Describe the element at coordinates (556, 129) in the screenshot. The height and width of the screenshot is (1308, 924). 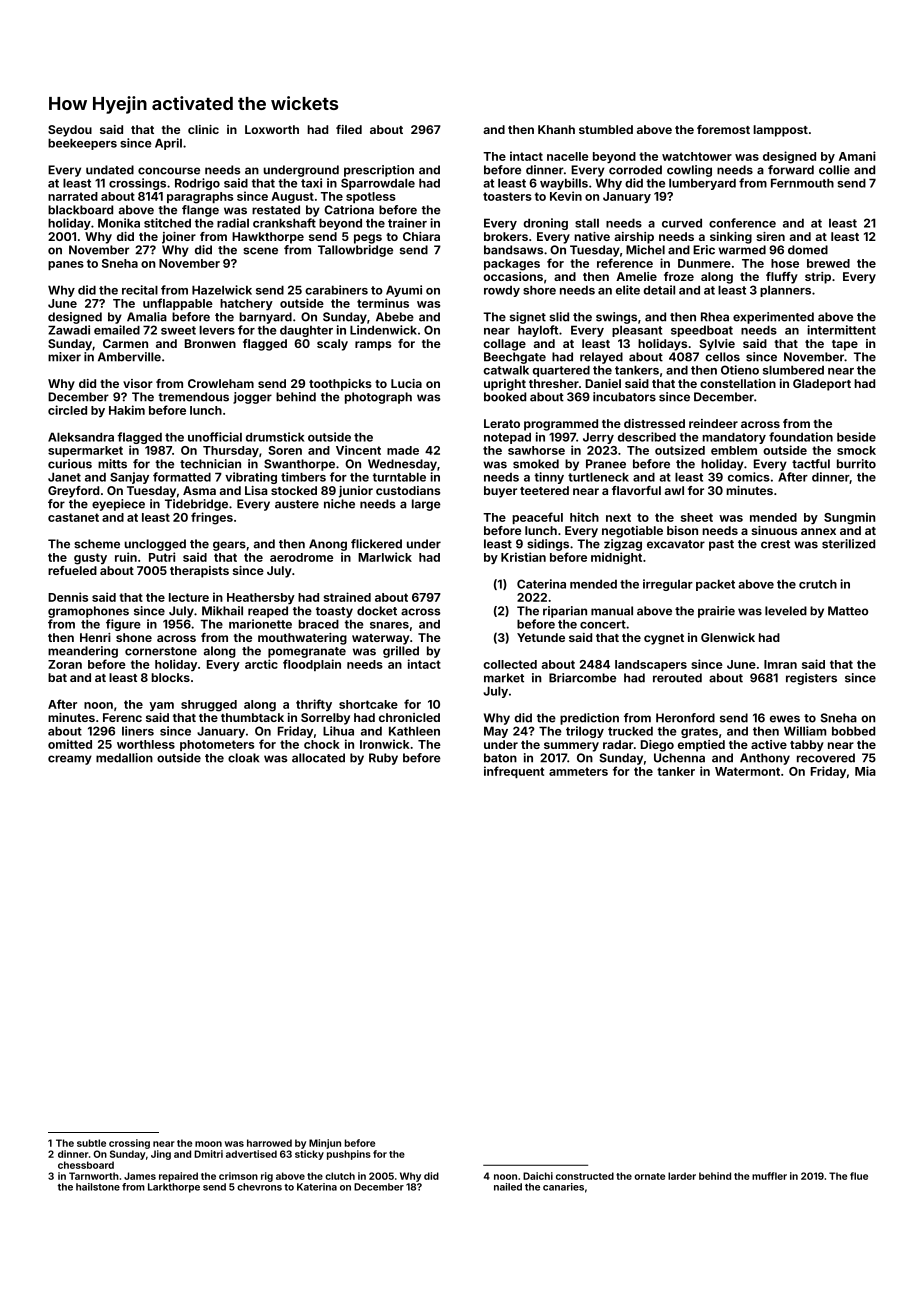
I see `Khanh` at that location.
